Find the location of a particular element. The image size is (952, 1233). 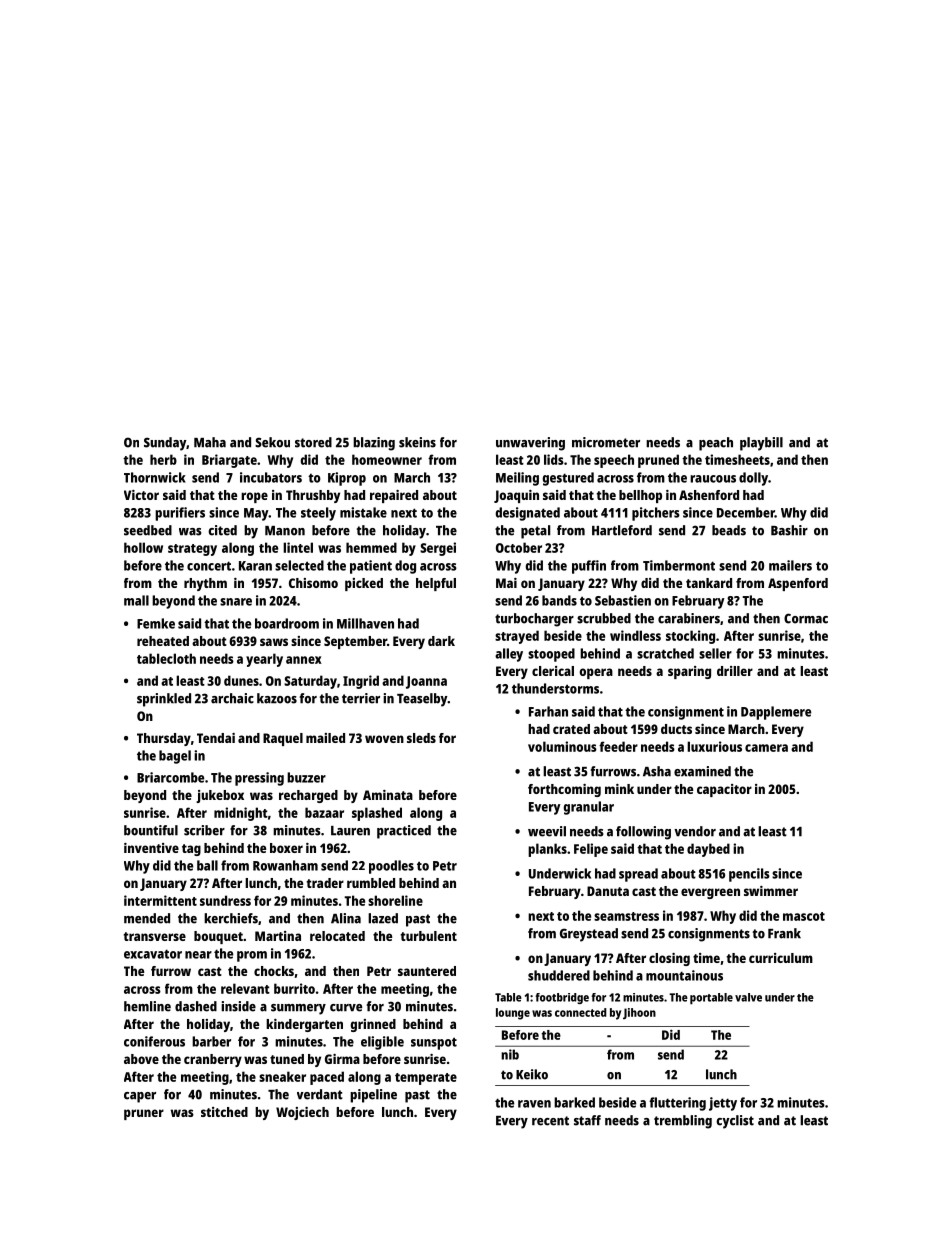

shuddered is located at coordinates (559, 975).
